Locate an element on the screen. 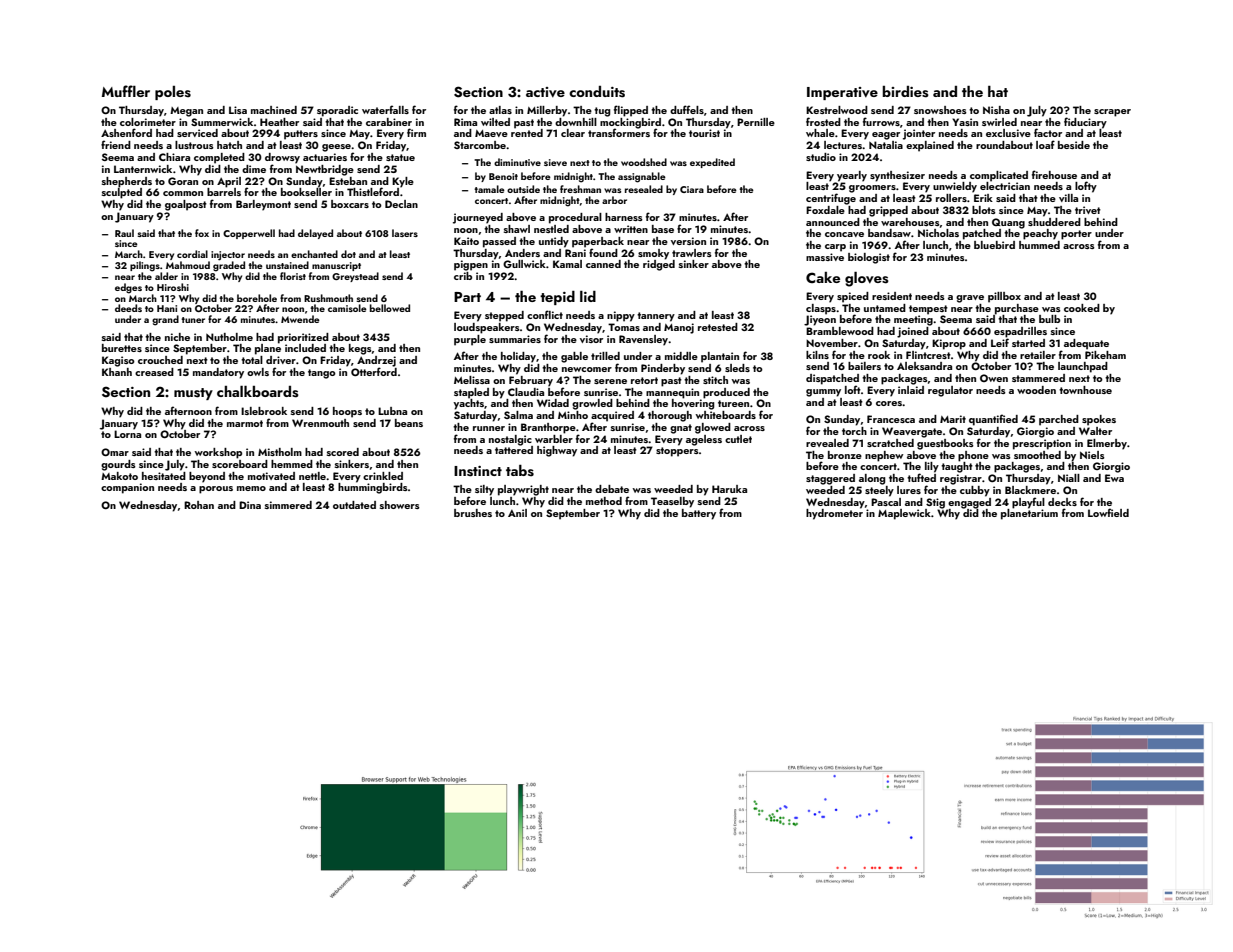 The width and height of the screenshot is (1233, 952). musty is located at coordinates (193, 394).
